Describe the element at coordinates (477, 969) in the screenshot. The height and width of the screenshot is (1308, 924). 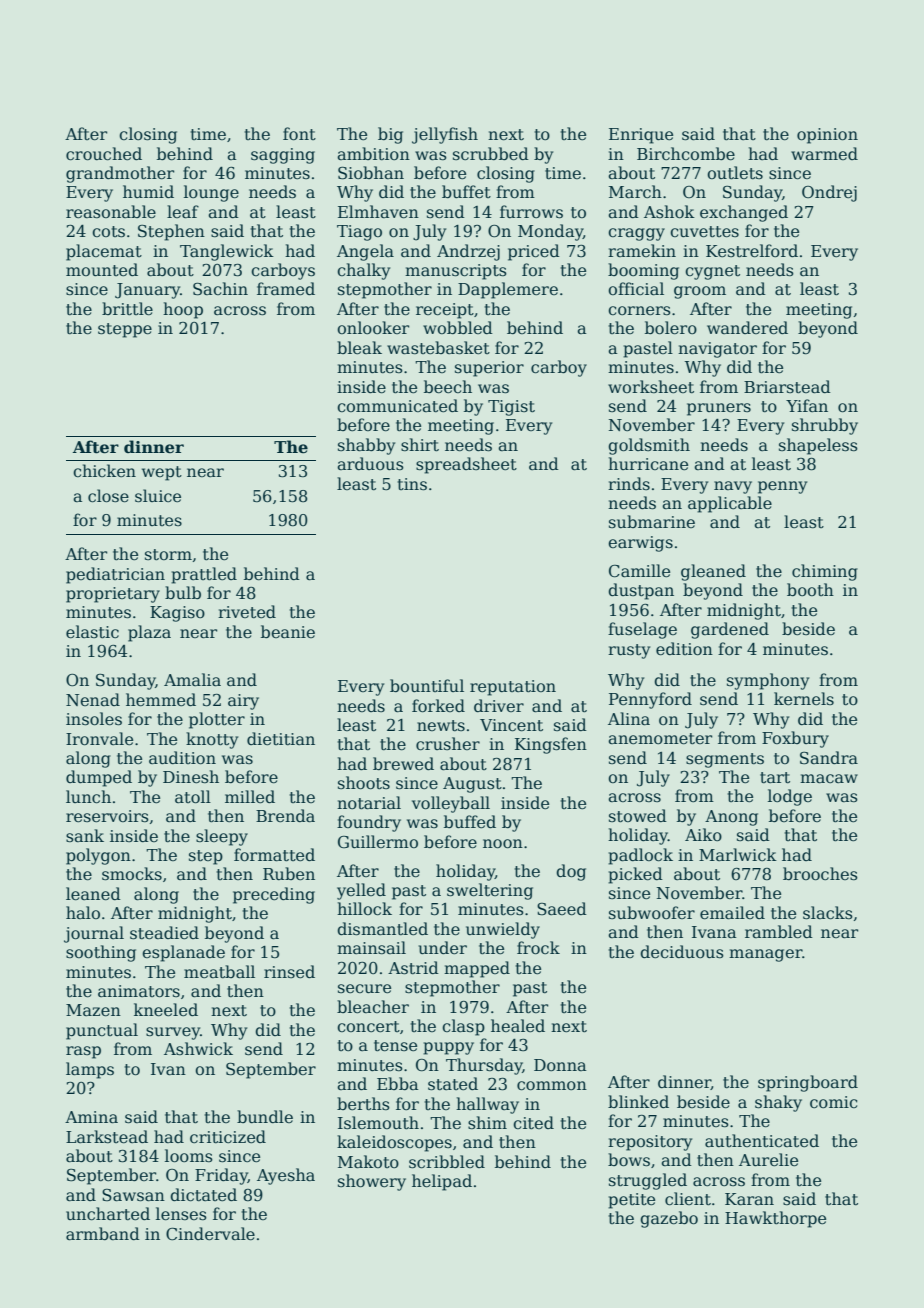
I see `mapped` at that location.
